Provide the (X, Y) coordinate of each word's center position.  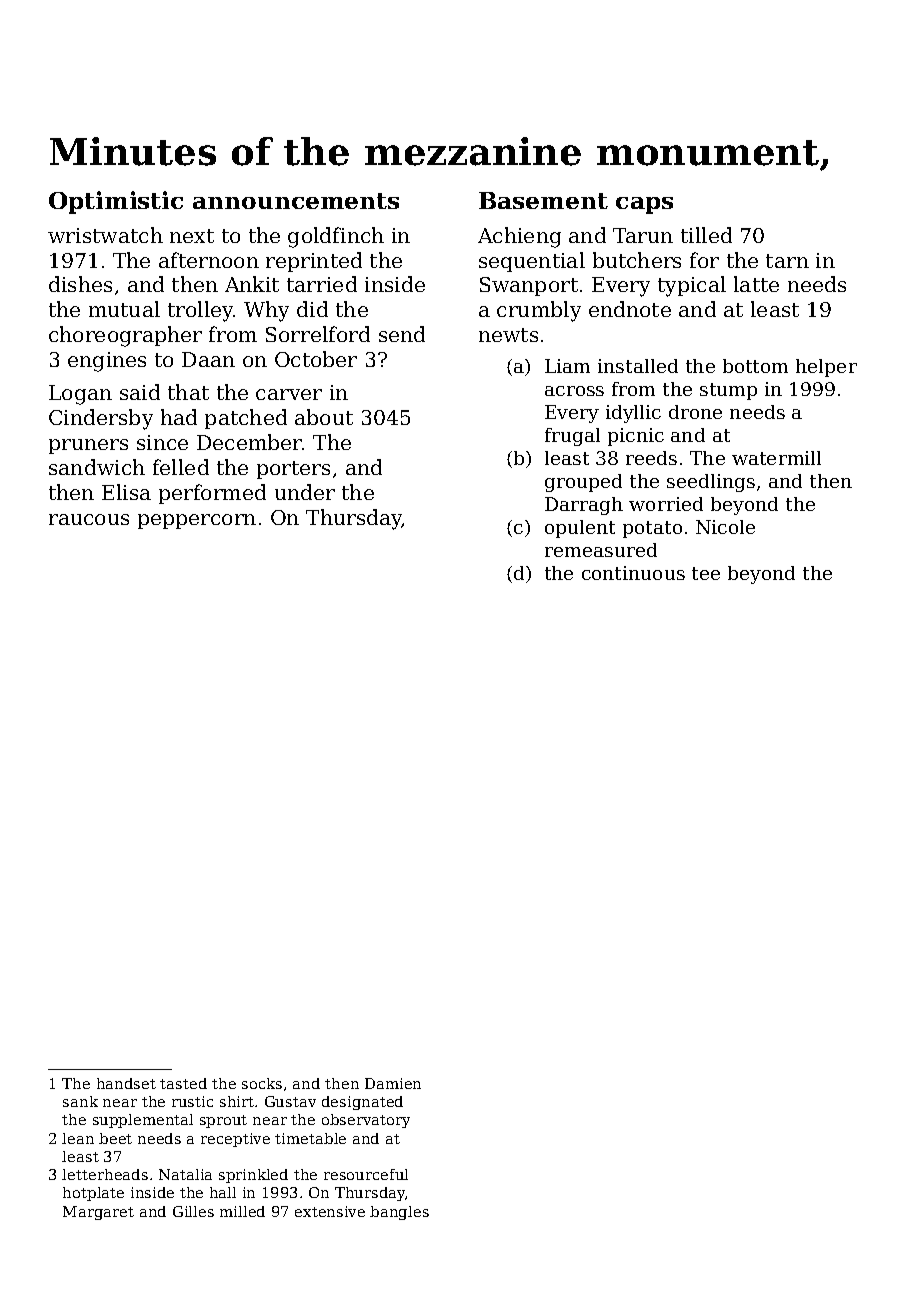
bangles (399, 1213)
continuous (633, 573)
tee (706, 573)
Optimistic (116, 202)
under (305, 492)
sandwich (97, 467)
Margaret (98, 1213)
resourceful (366, 1174)
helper (826, 368)
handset (126, 1083)
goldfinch (336, 237)
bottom (755, 366)
